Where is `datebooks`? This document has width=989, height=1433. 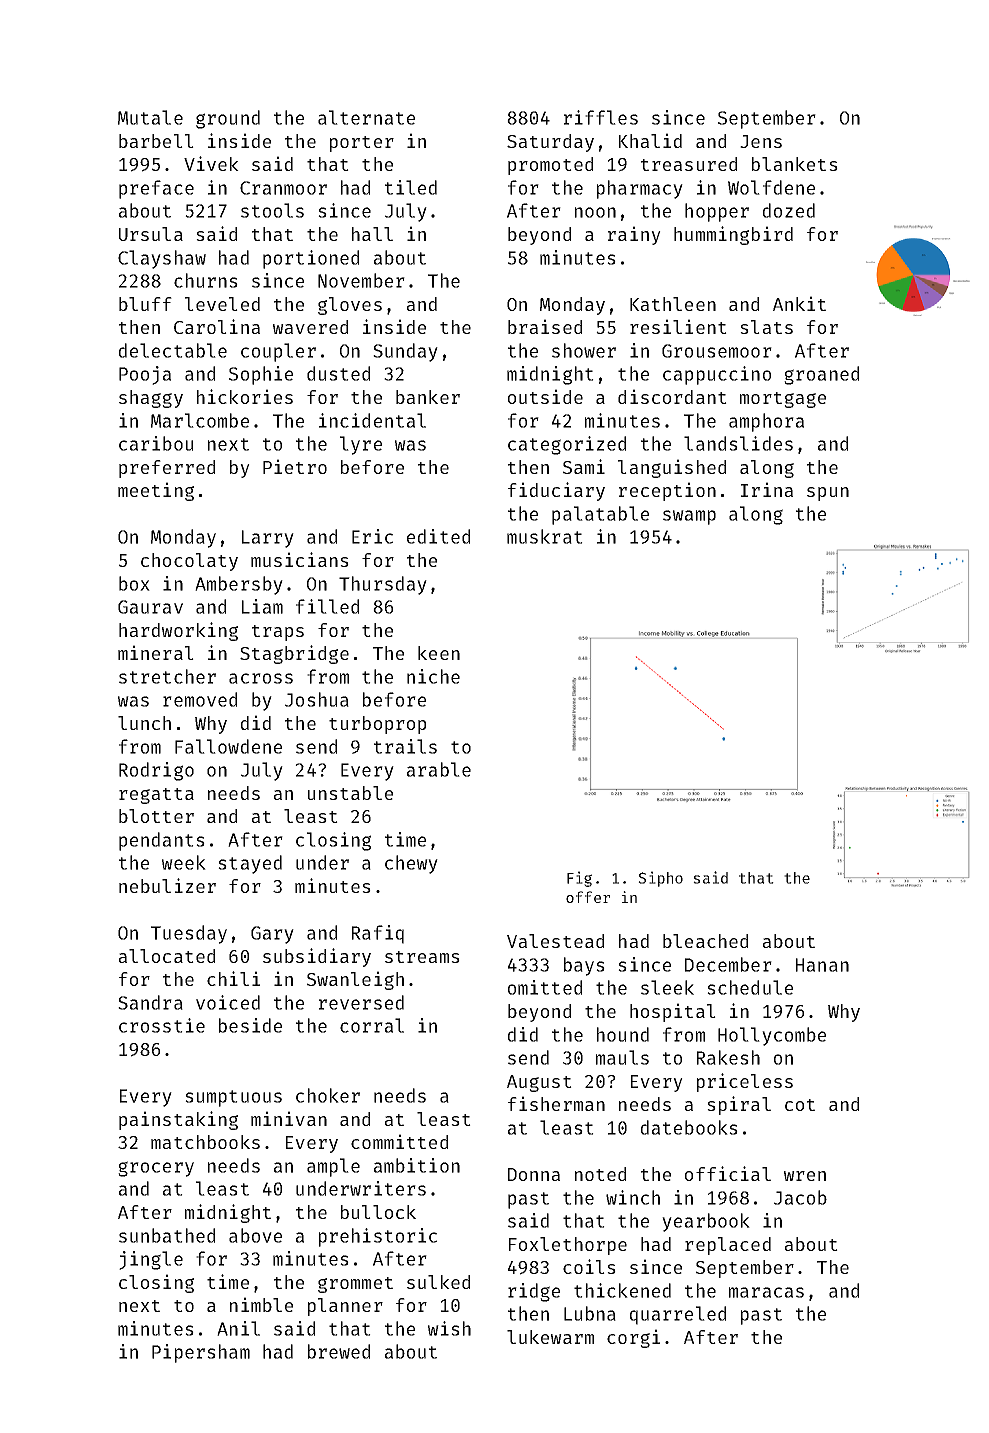
datebooks is located at coordinates (689, 1127).
